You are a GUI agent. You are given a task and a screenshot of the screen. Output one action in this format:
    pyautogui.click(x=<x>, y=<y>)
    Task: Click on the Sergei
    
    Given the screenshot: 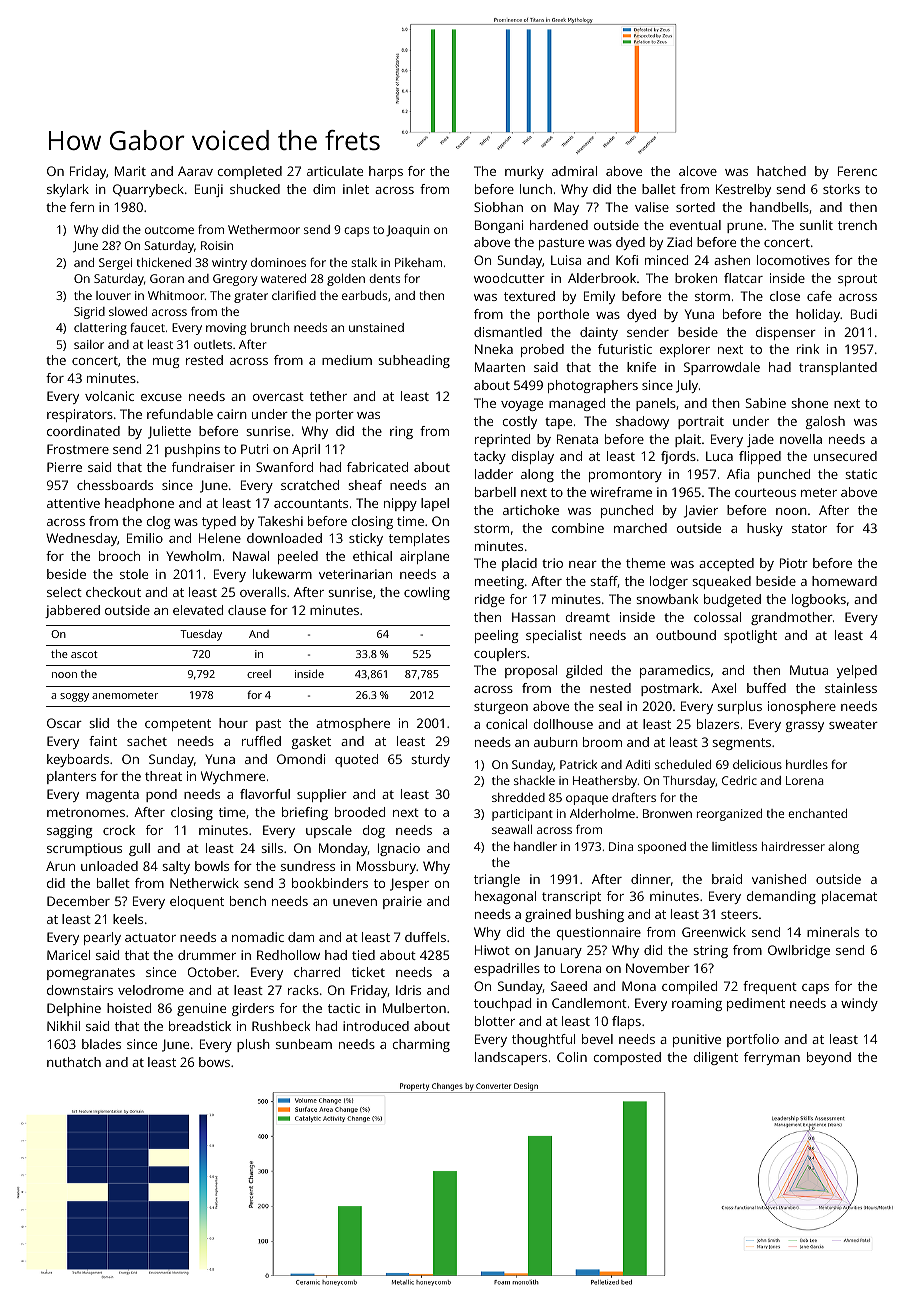 What is the action you would take?
    pyautogui.click(x=115, y=264)
